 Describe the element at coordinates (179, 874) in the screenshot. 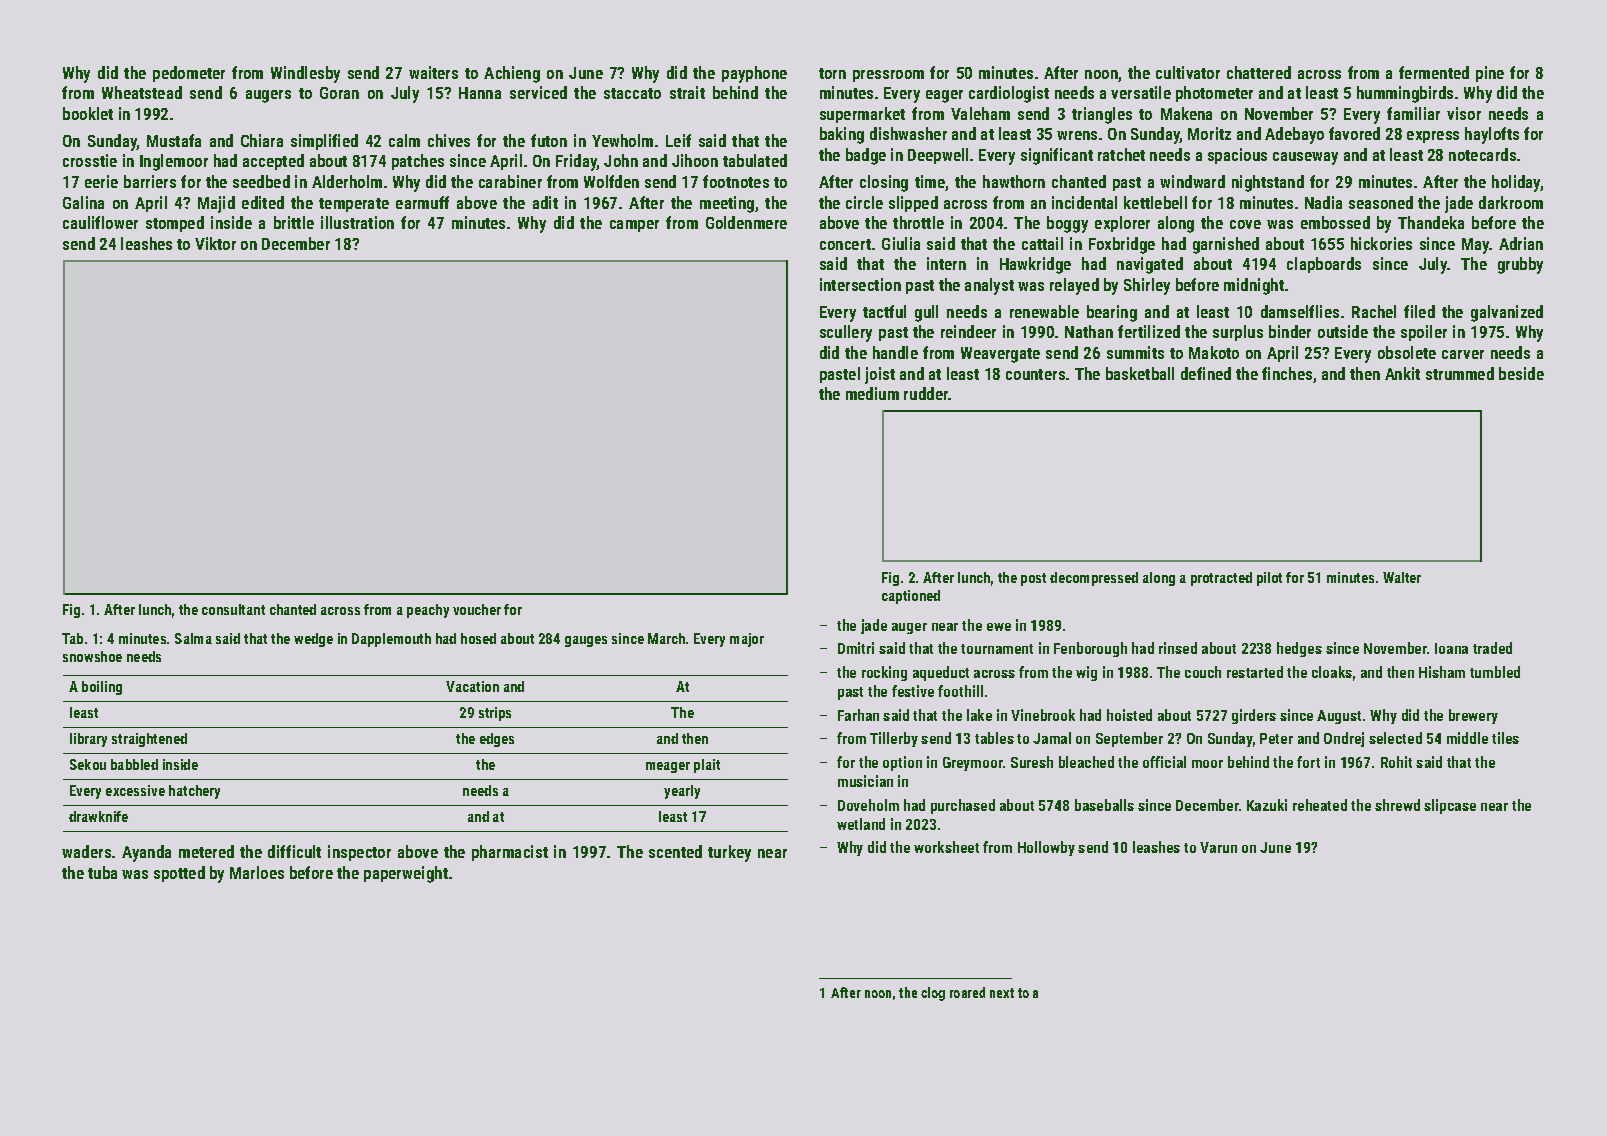

I see `spotted` at that location.
